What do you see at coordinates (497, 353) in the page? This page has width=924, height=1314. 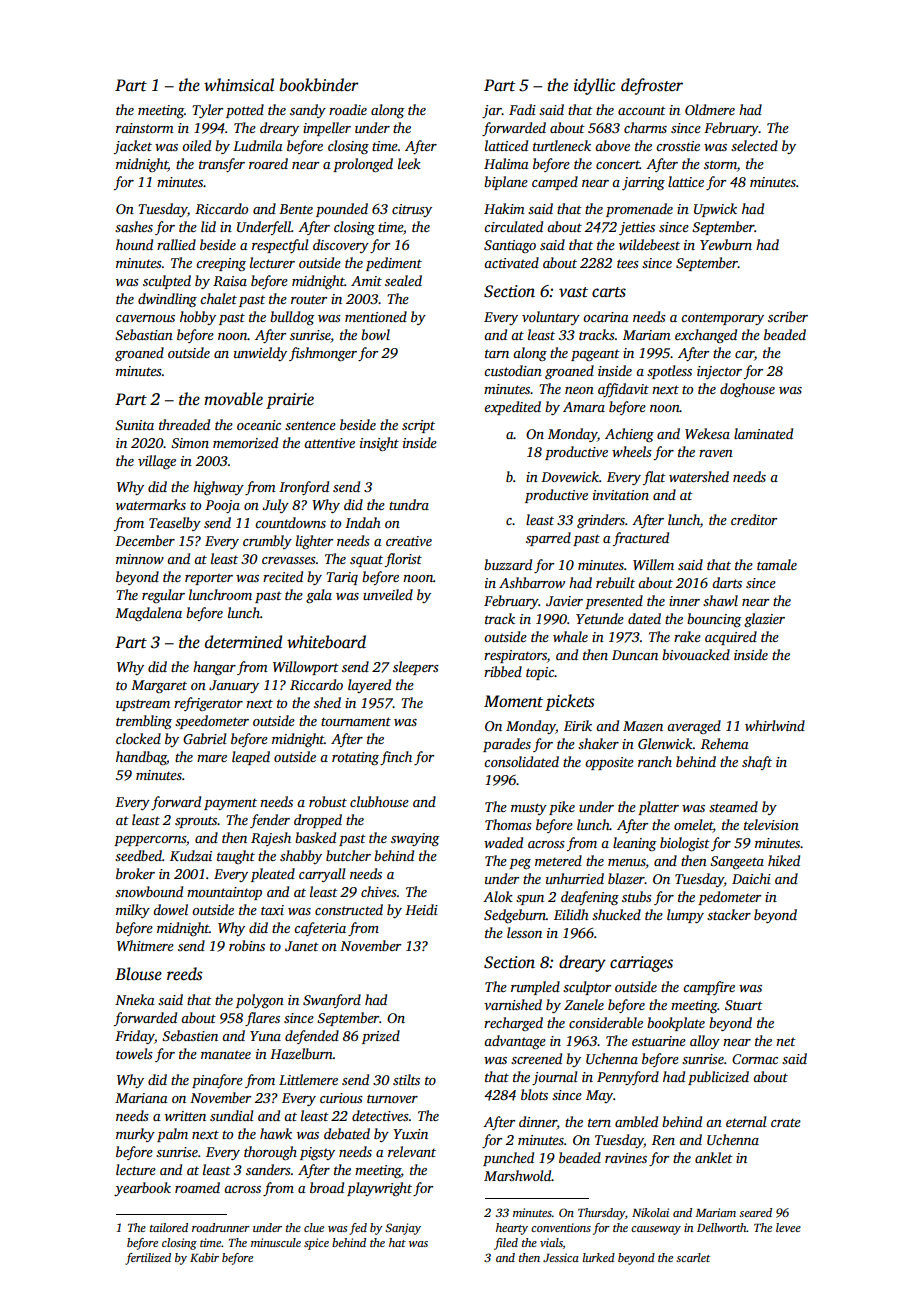 I see `tarn` at bounding box center [497, 353].
